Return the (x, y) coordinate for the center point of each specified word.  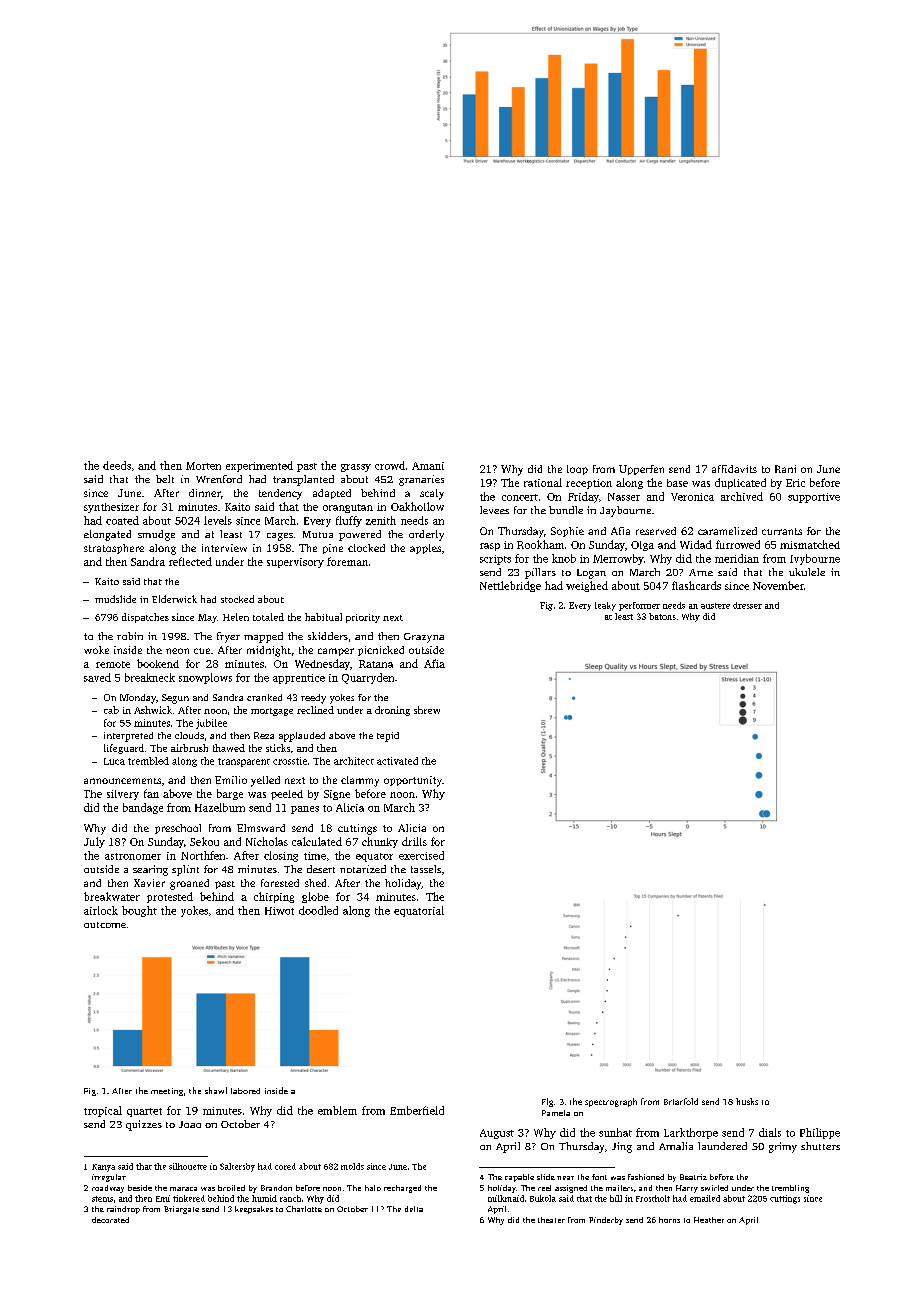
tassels (426, 869)
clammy (360, 781)
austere (715, 606)
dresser (747, 605)
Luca (114, 761)
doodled (318, 910)
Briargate (181, 1210)
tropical (103, 1111)
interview (224, 548)
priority (363, 618)
